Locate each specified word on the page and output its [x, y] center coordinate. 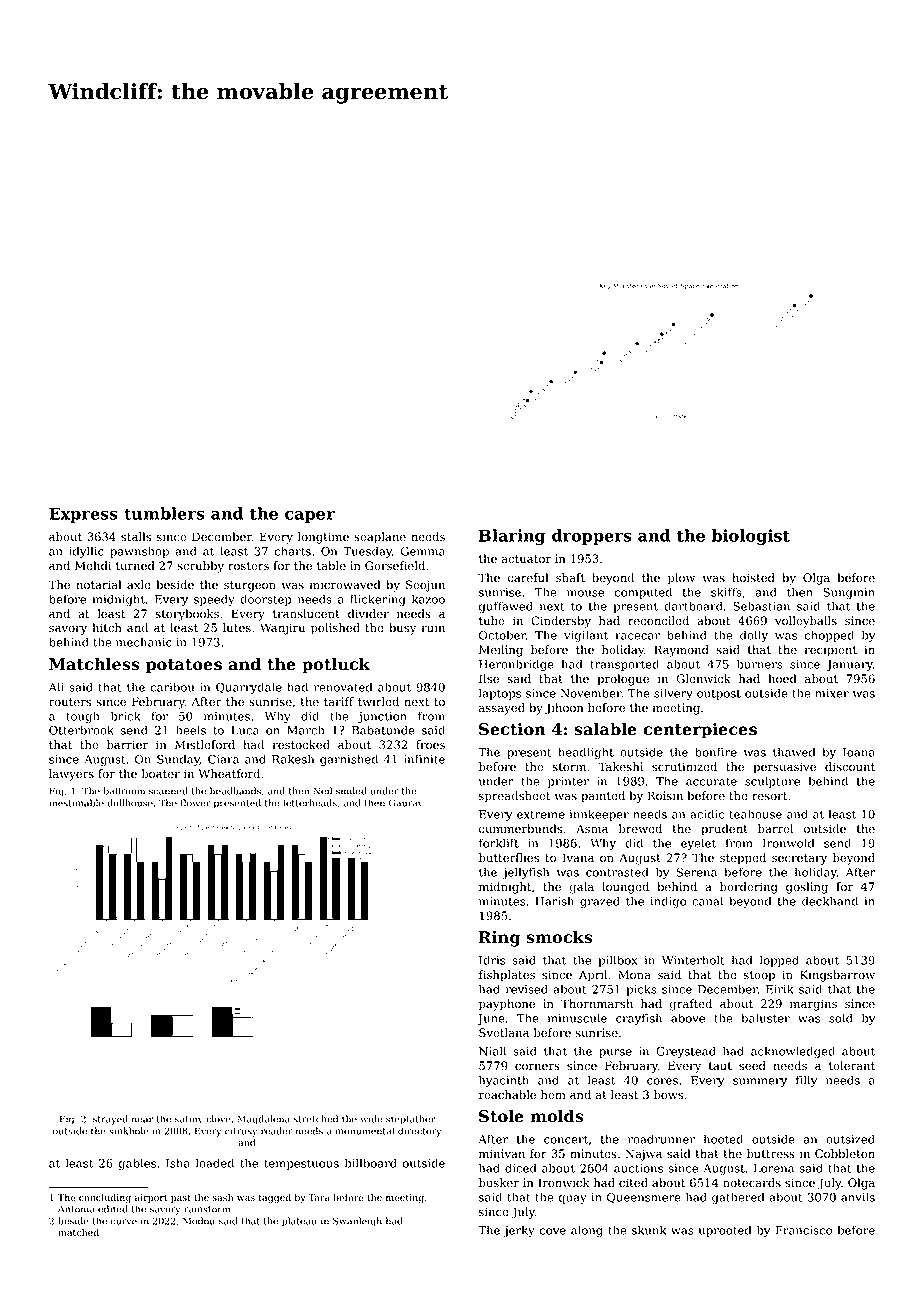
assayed [502, 709]
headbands [235, 791]
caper [310, 517]
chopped [829, 636]
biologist [751, 537]
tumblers [164, 513]
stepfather [410, 1120]
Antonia [76, 1209]
